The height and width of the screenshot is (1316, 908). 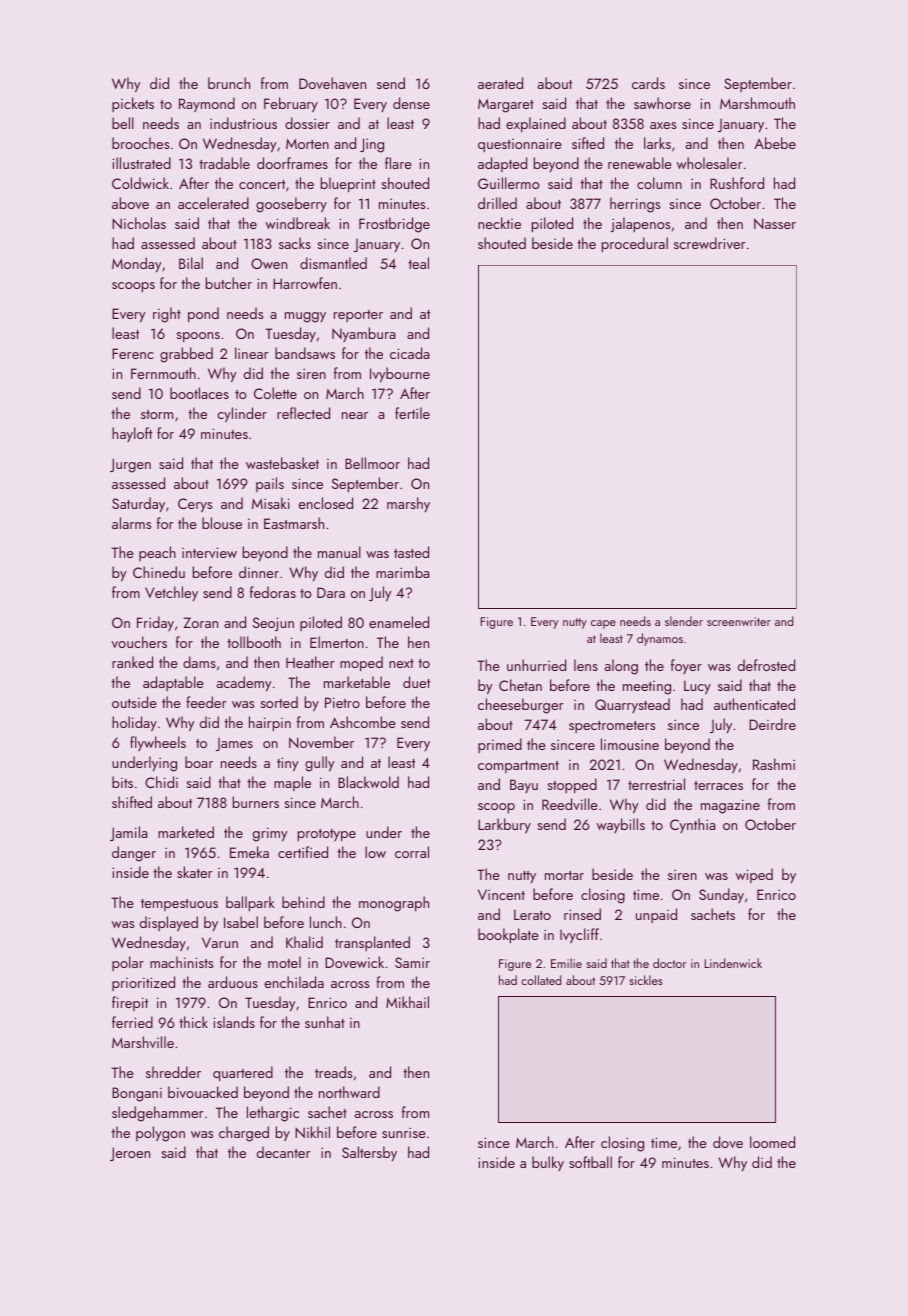 I want to click on above, so click(x=130, y=203).
